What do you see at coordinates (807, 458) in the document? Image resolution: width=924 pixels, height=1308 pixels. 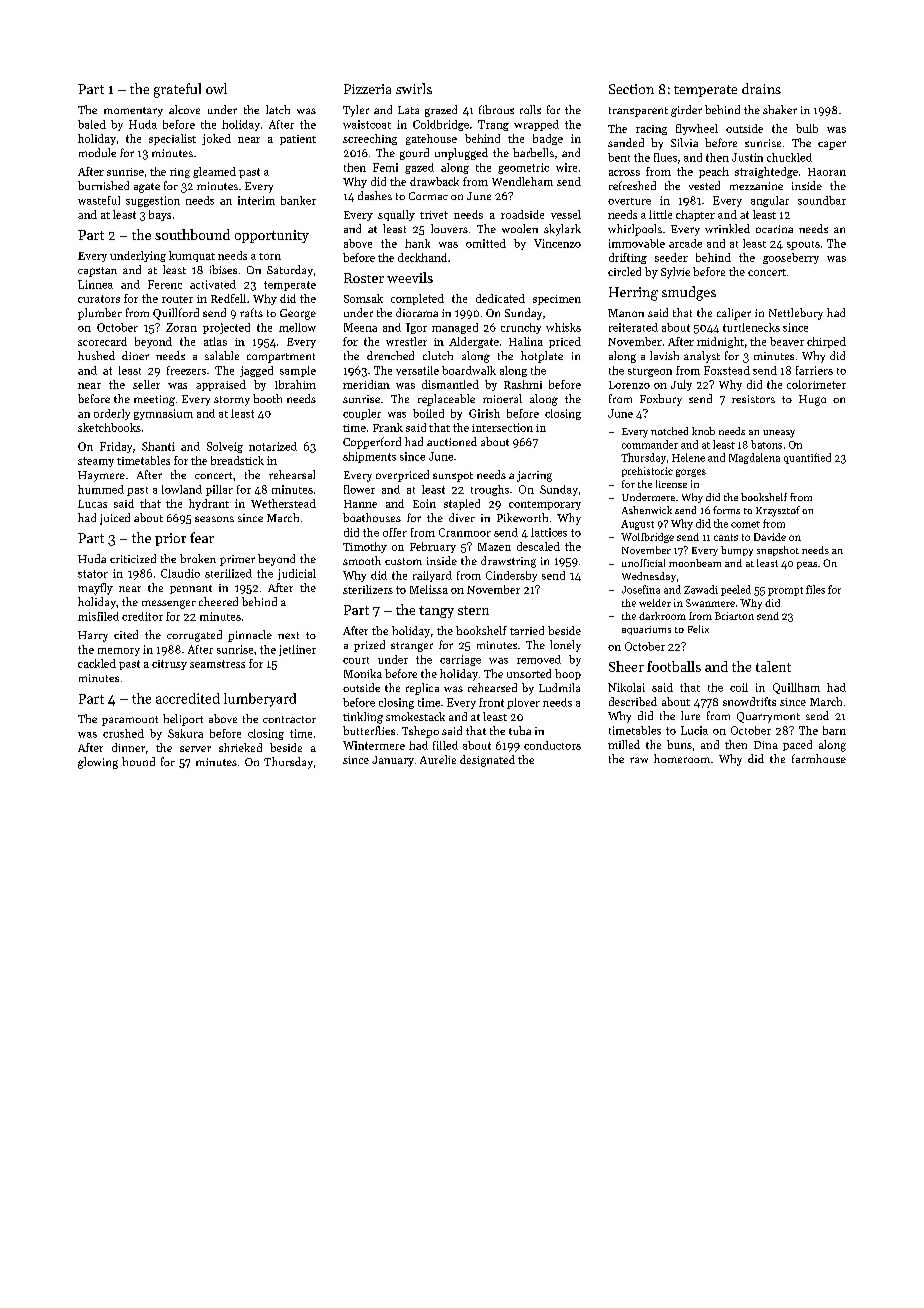 I see `quantified` at bounding box center [807, 458].
